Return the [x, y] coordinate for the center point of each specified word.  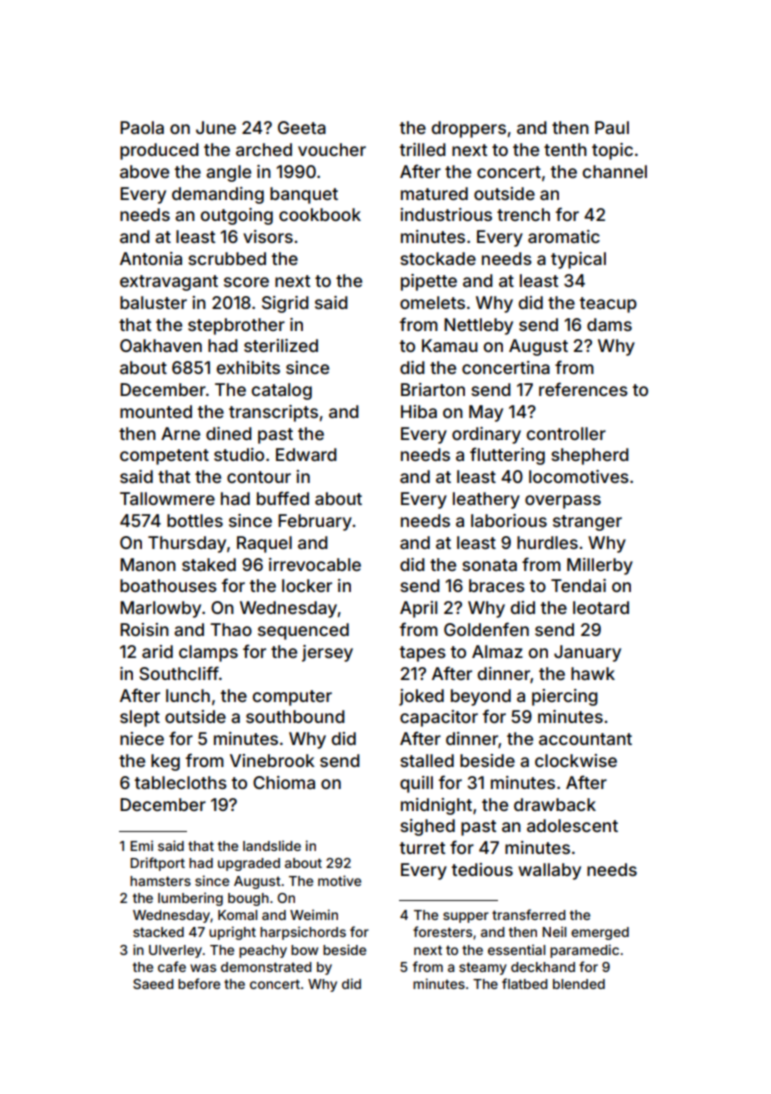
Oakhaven [161, 345]
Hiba [419, 411]
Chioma [284, 782]
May [486, 413]
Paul [612, 127]
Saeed [153, 984]
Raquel [264, 544]
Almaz [497, 651]
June [216, 127]
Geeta [302, 127]
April [418, 609]
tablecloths [180, 782]
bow [304, 950]
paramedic [584, 951]
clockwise [576, 760]
